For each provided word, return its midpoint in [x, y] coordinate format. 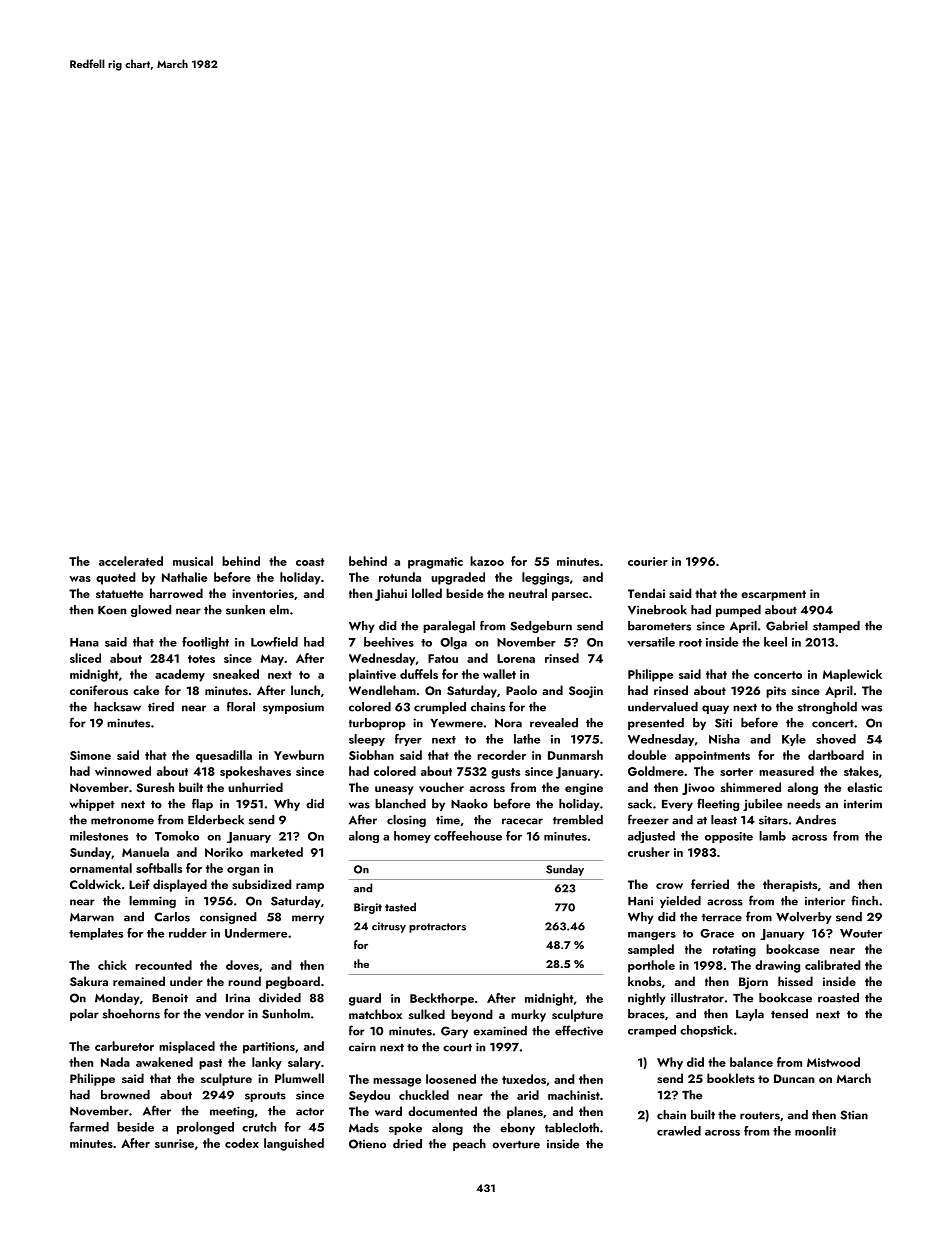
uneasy [394, 790]
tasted [400, 907]
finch [864, 900]
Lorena [516, 658]
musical [193, 561]
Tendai [646, 593]
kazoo [487, 561]
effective [579, 1030]
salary [304, 1063]
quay [715, 709]
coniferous [99, 690]
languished [294, 1144]
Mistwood [833, 1062]
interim [863, 804]
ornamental [101, 868]
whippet [92, 805]
